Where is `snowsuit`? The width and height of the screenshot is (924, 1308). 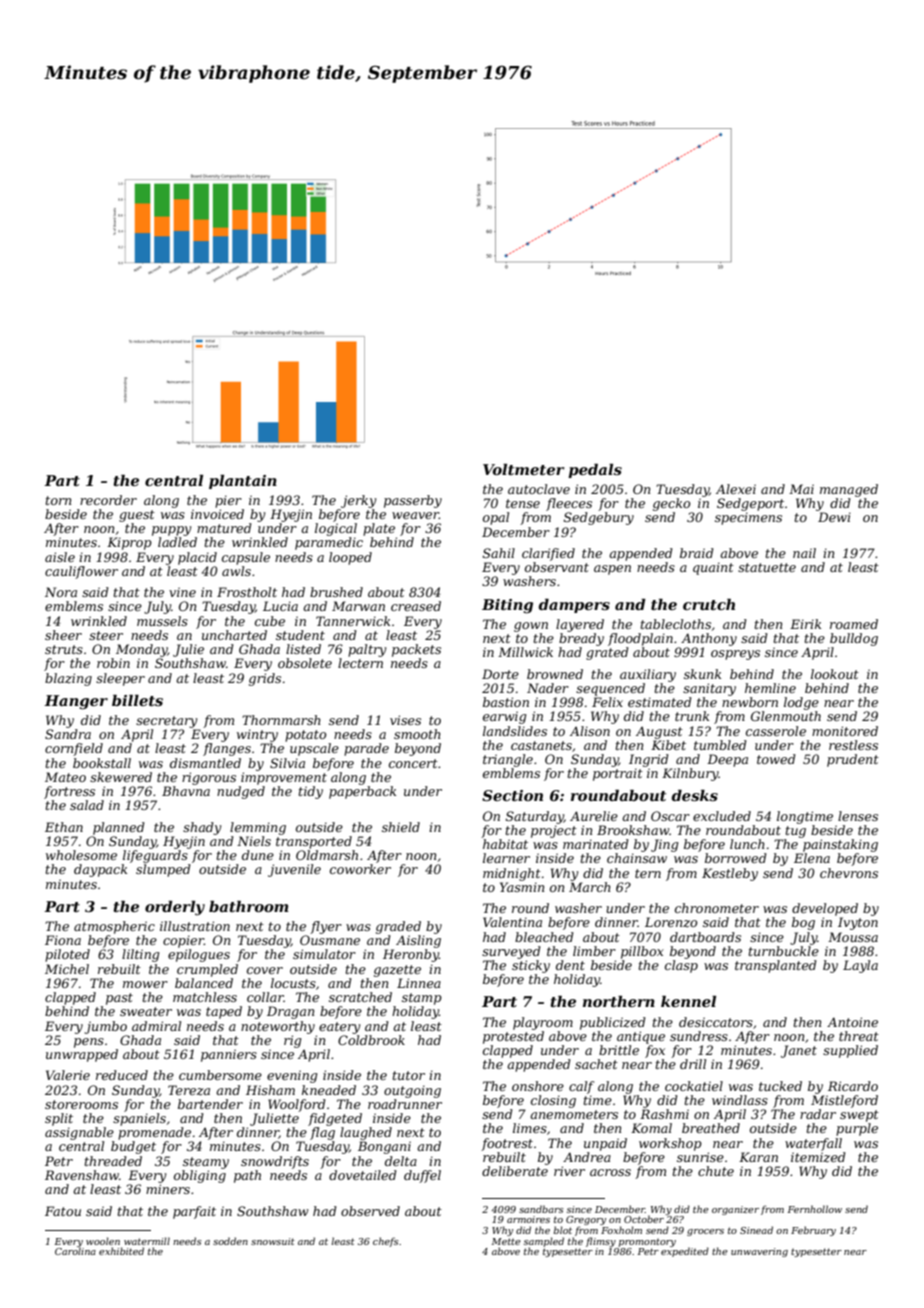
snowsuit is located at coordinates (273, 1241).
